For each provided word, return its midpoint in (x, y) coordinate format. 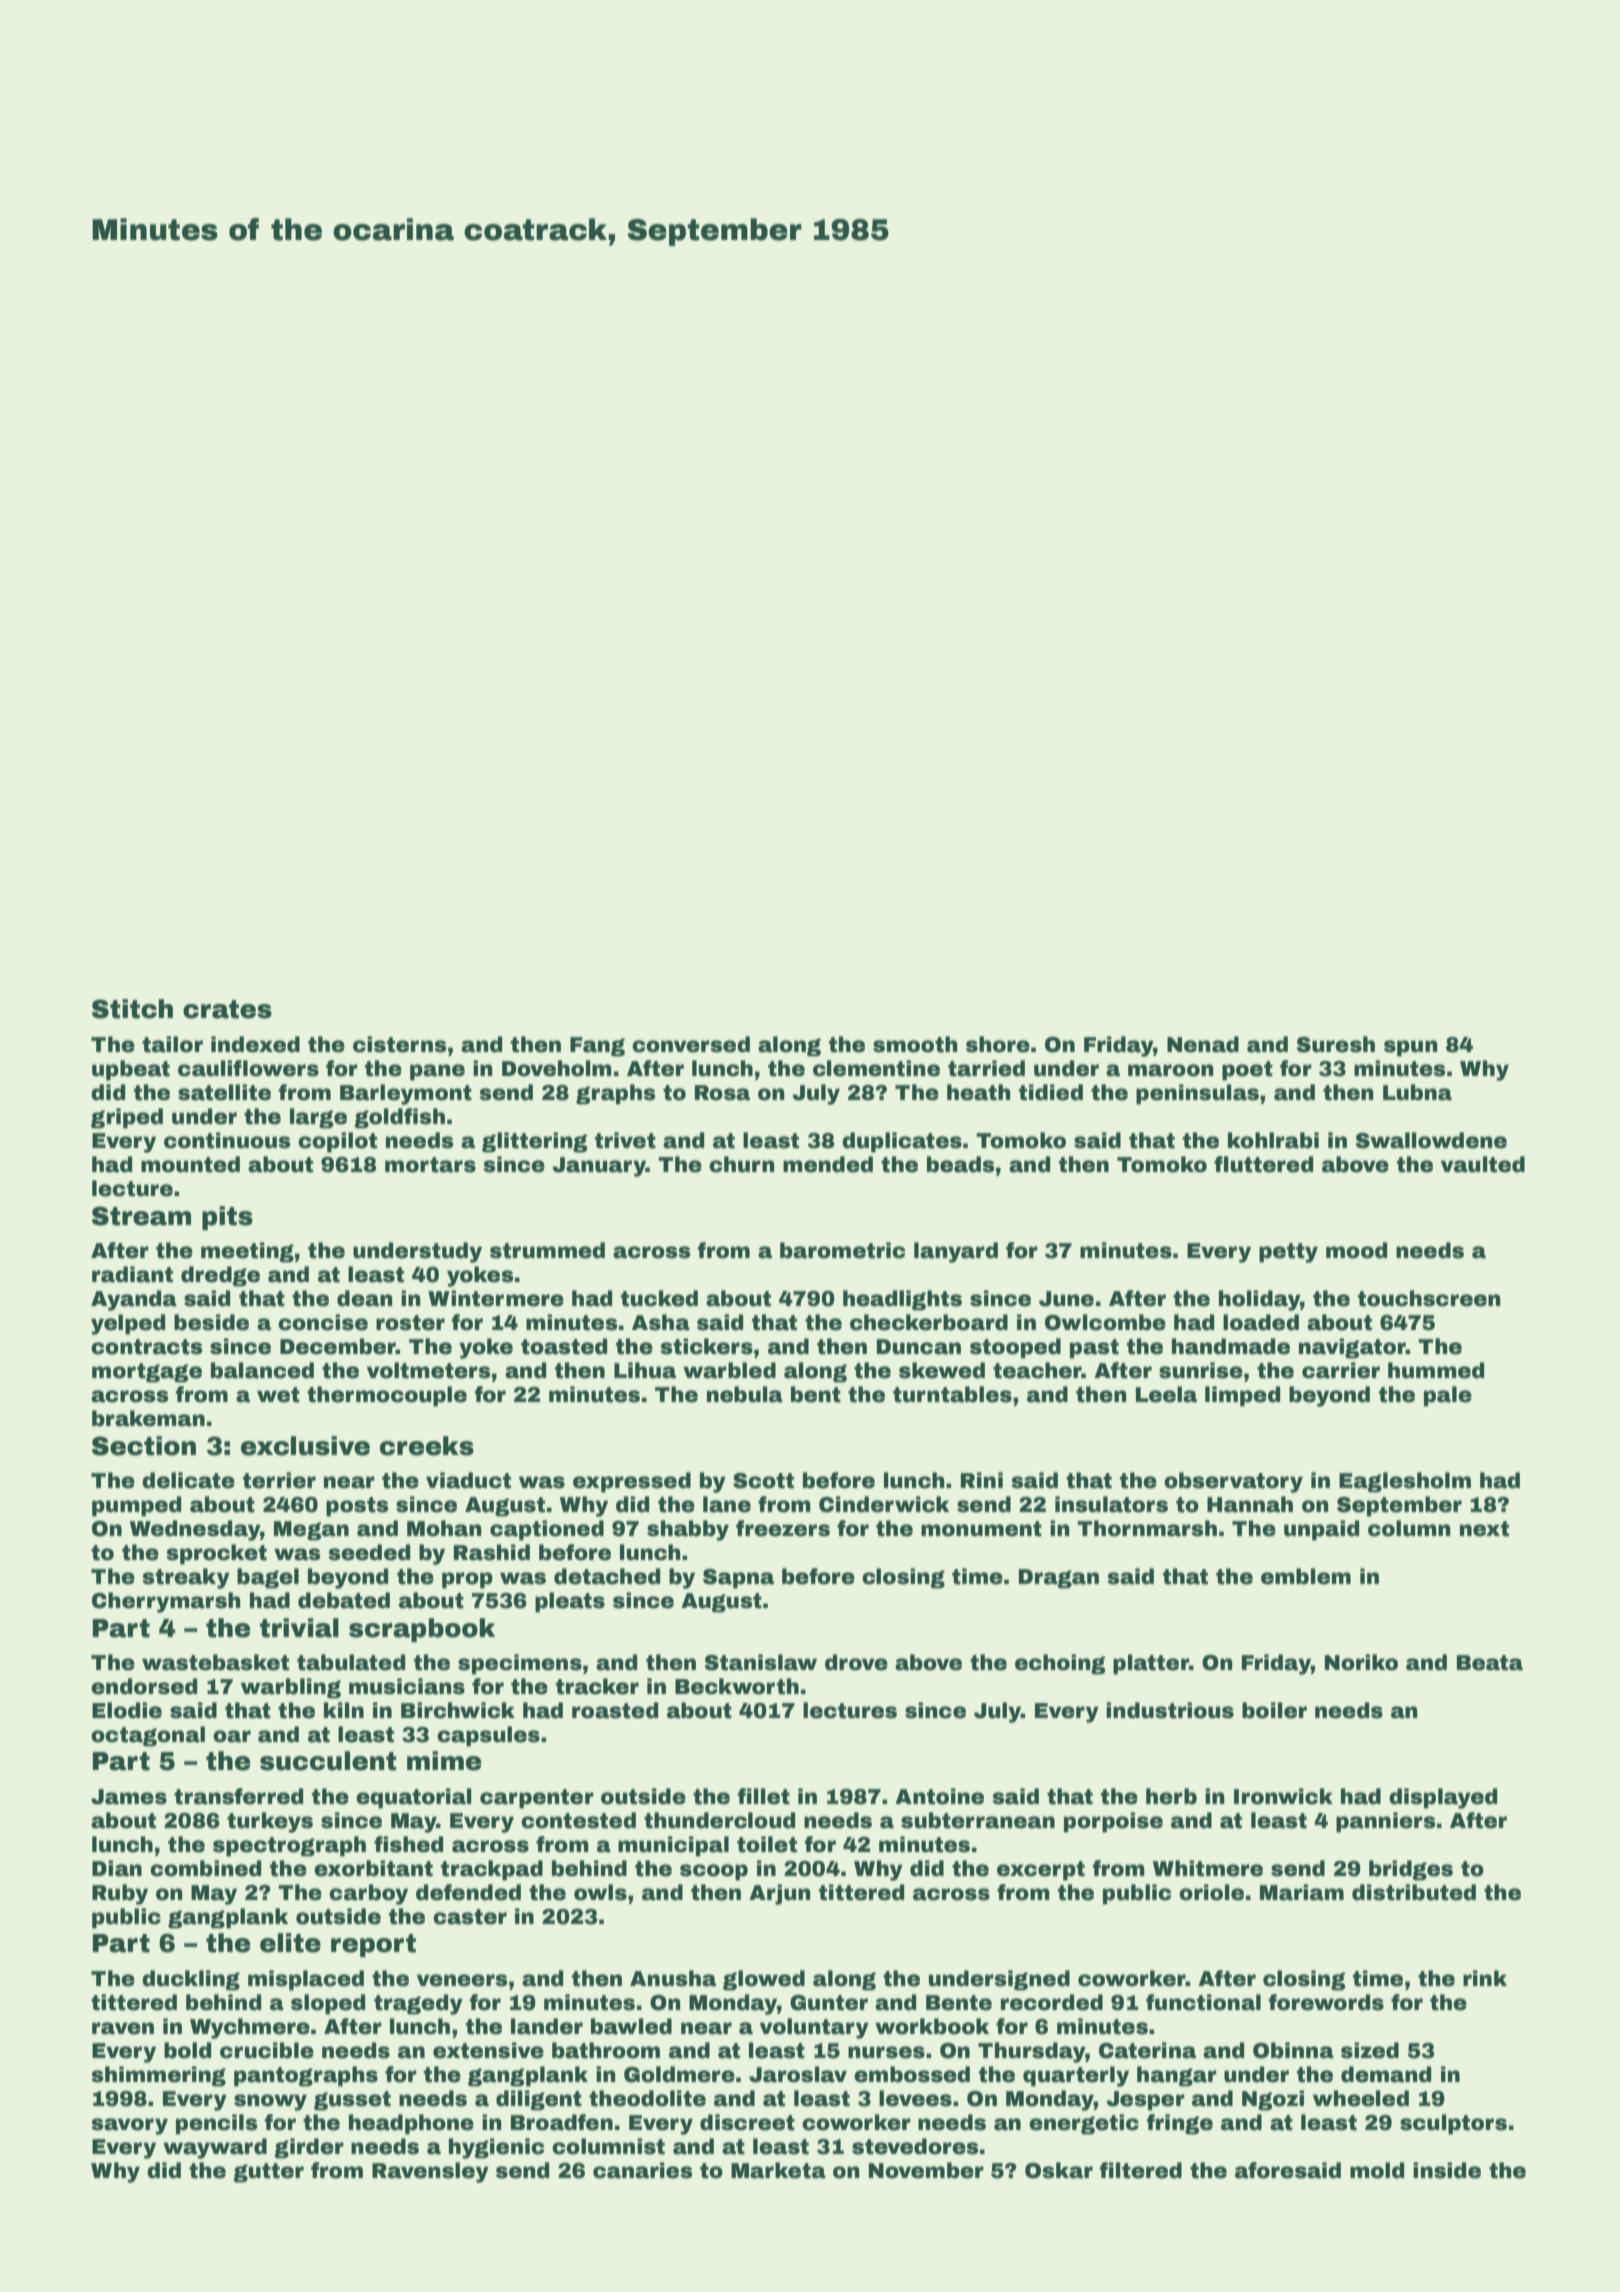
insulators (1111, 1504)
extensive (488, 2050)
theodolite (647, 2098)
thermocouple (387, 1396)
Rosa (722, 1093)
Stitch (132, 1009)
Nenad (1203, 1044)
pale (1448, 1396)
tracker (597, 1686)
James (129, 1797)
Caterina (1147, 2050)
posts (357, 1507)
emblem (1306, 1576)
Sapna (738, 1579)
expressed (632, 1482)
